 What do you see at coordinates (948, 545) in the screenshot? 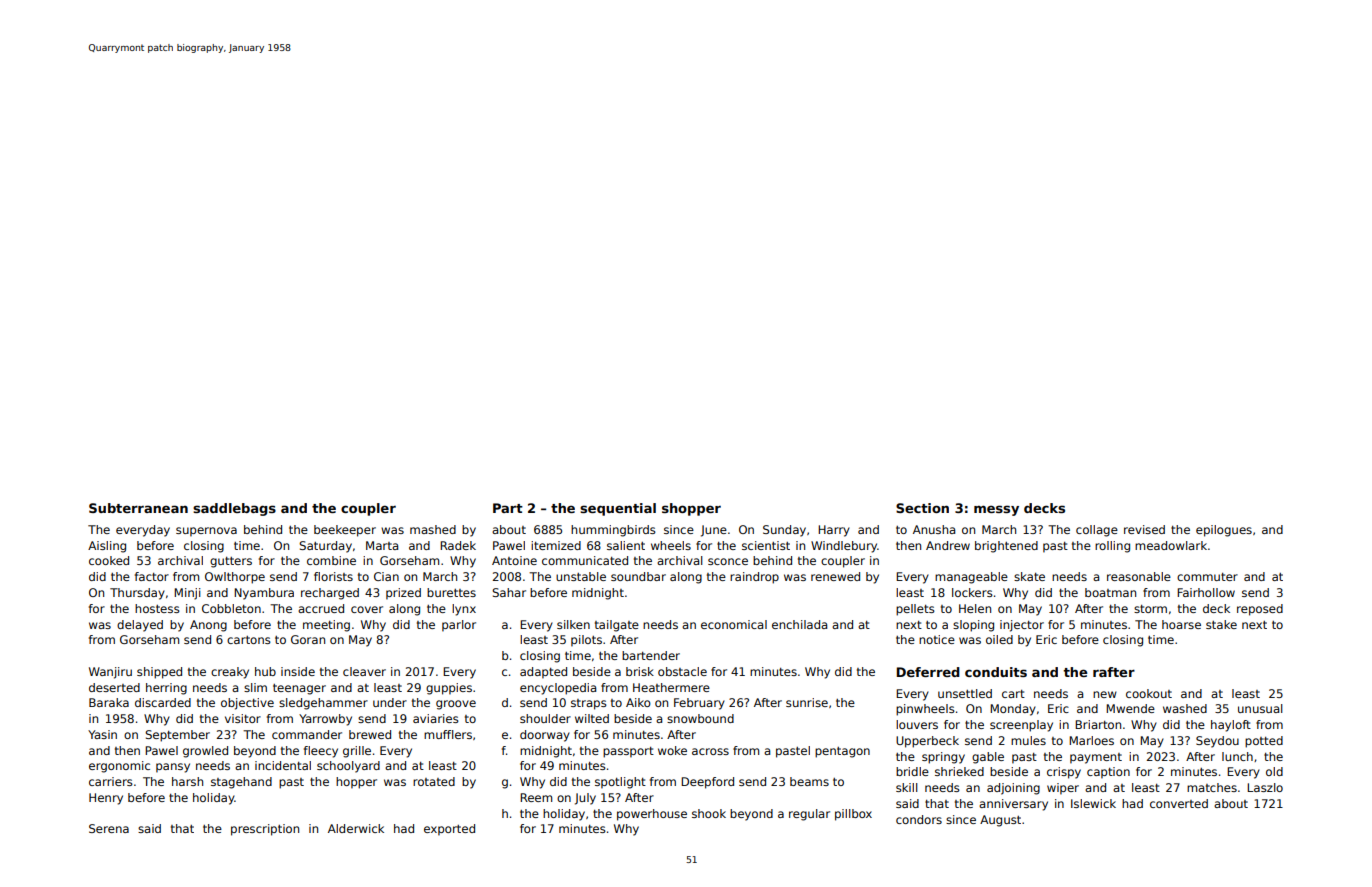
I see `Andrew` at bounding box center [948, 545].
